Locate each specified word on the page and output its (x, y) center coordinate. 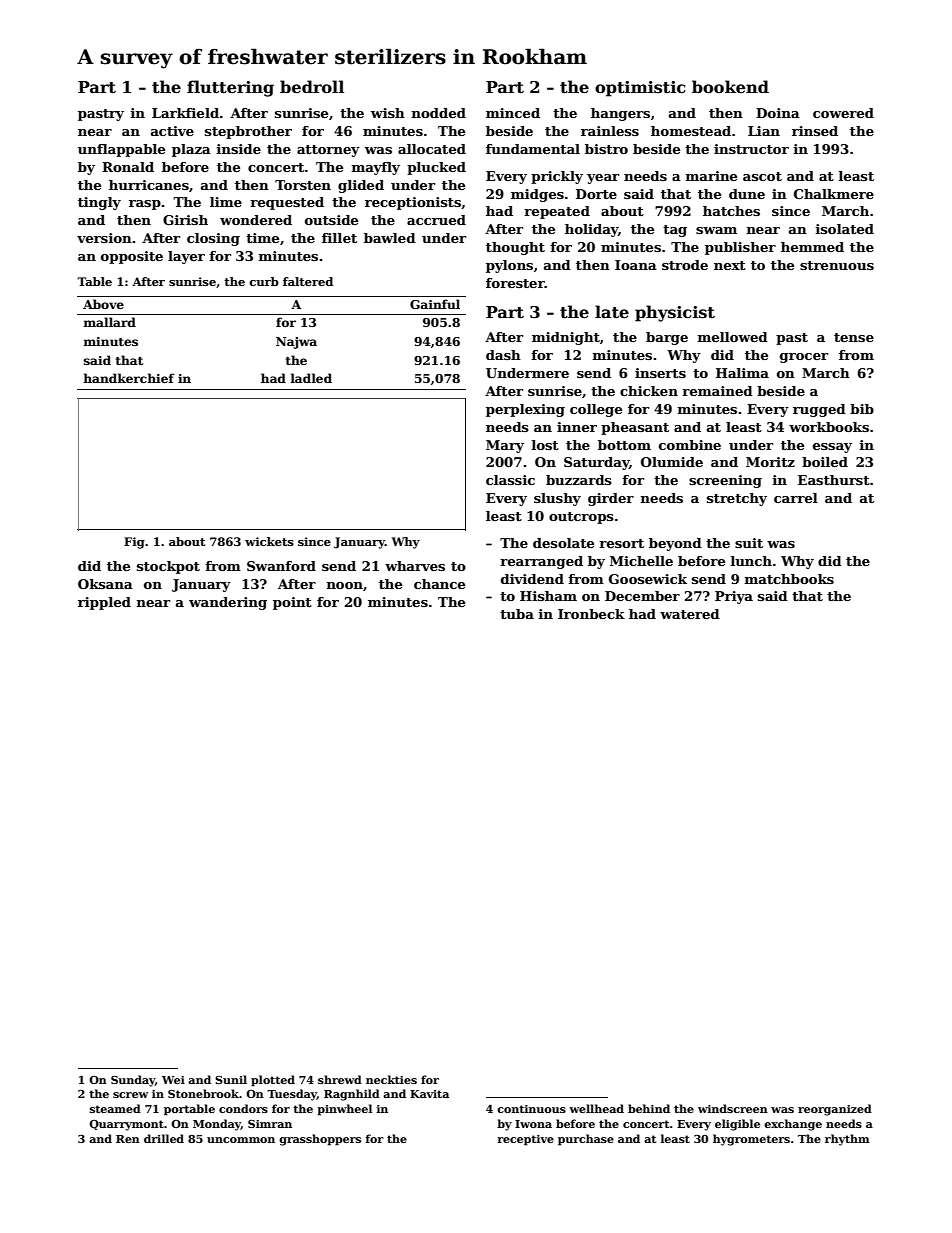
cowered (843, 113)
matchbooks (789, 579)
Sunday (133, 1081)
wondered (256, 220)
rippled (104, 603)
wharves (415, 566)
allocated (432, 149)
